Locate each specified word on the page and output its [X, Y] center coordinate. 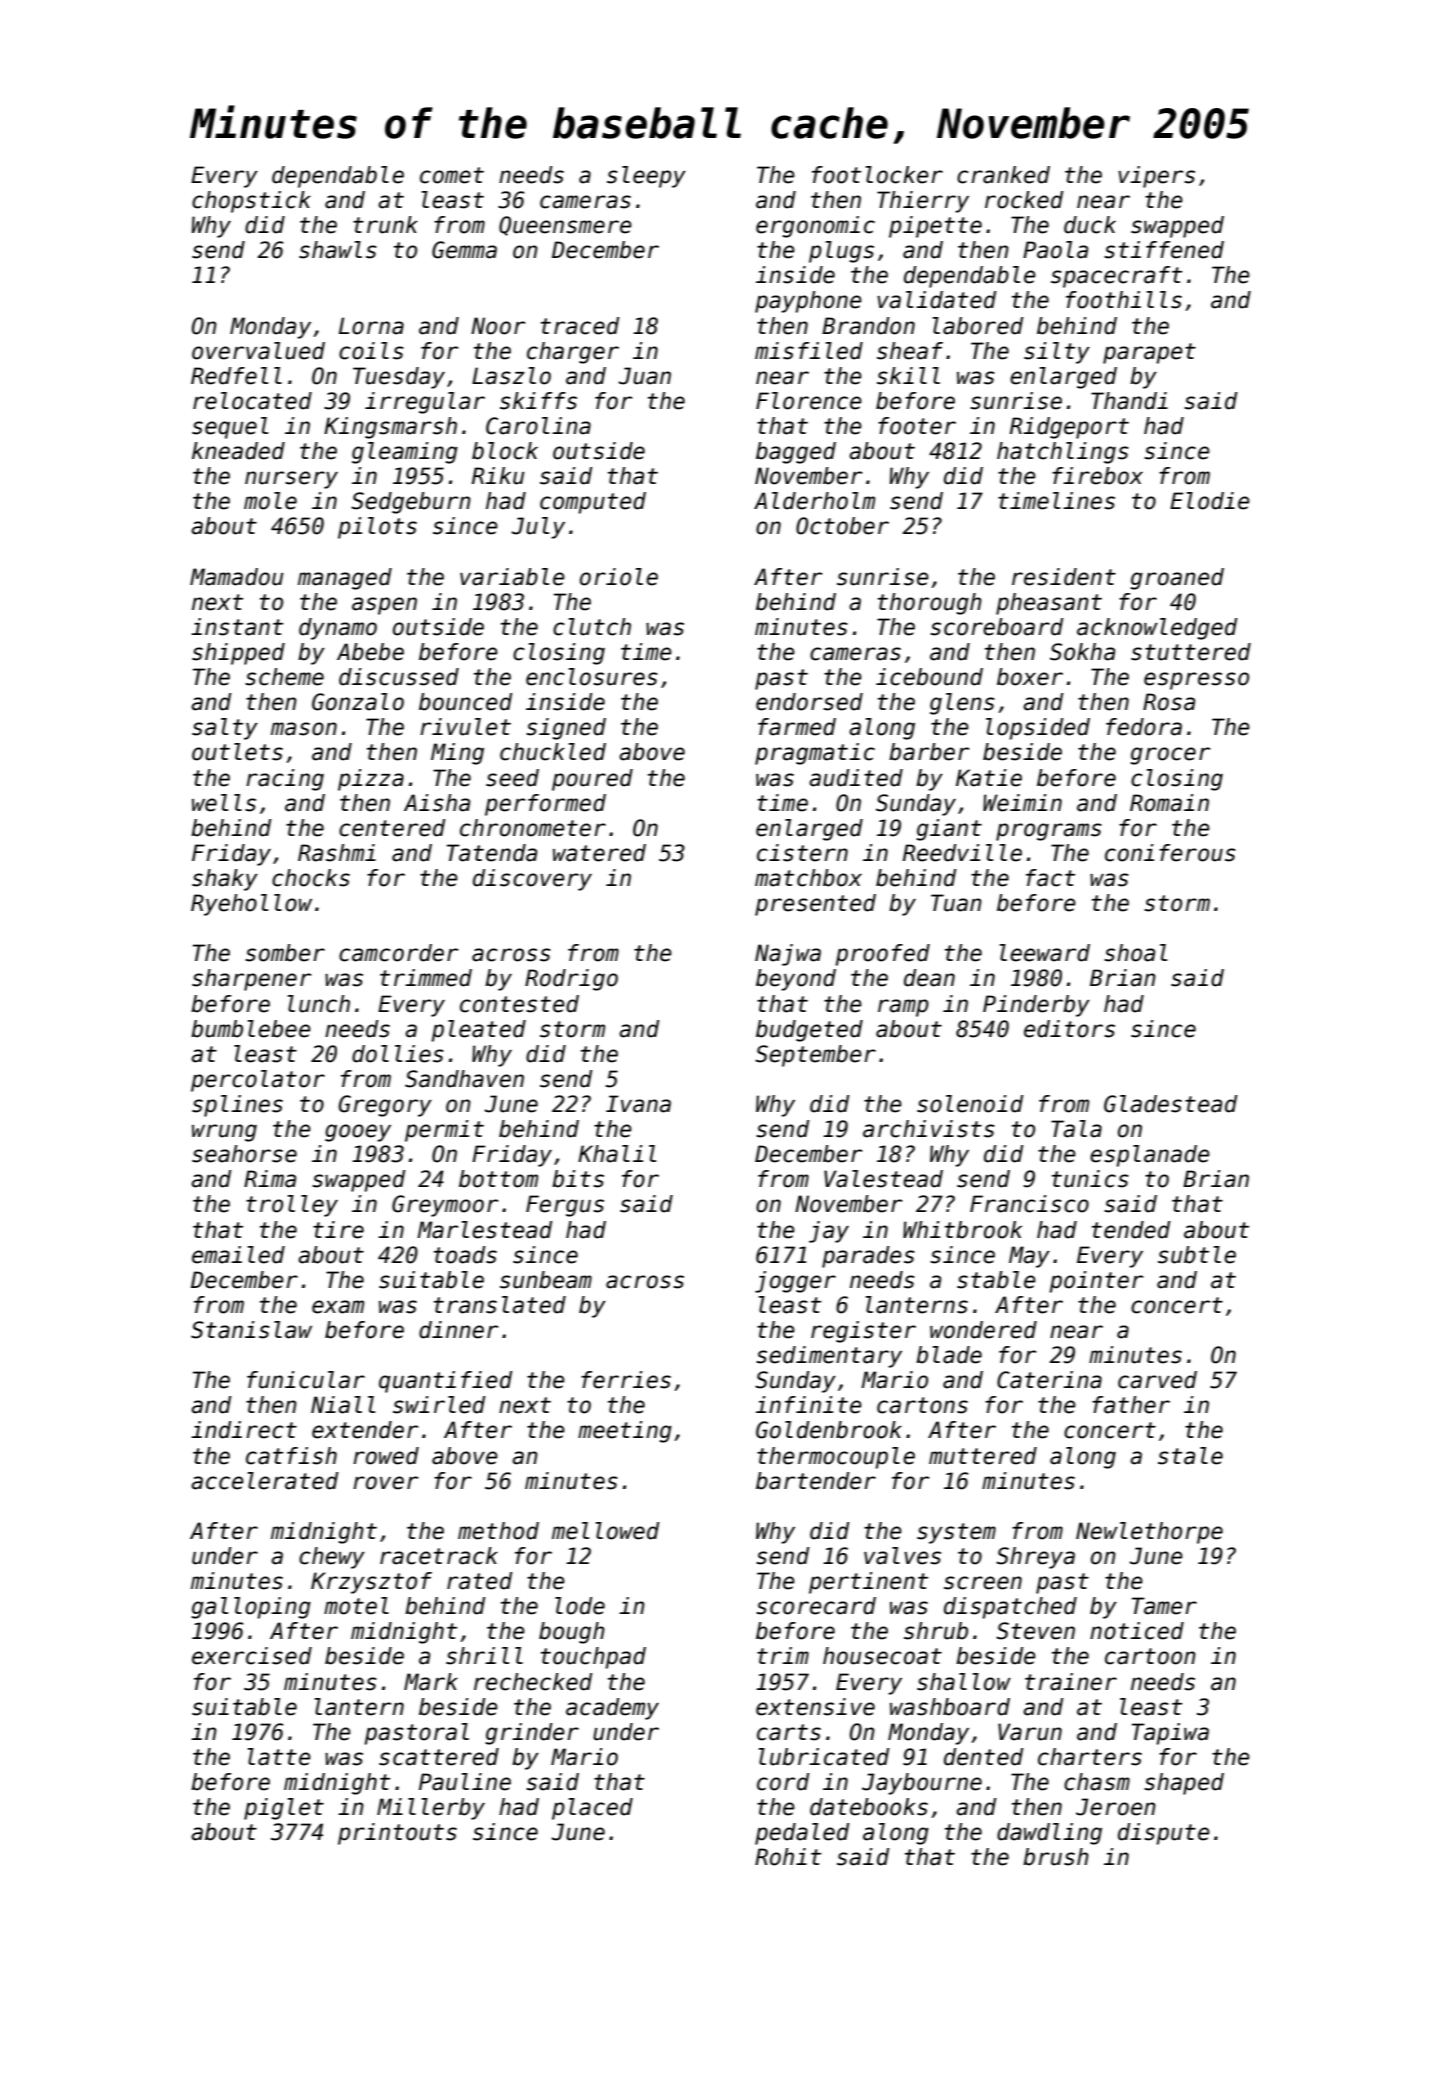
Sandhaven [464, 1079]
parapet [1149, 353]
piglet [284, 1809]
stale [1190, 1456]
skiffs [538, 401]
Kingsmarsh [390, 428]
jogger [795, 1282]
